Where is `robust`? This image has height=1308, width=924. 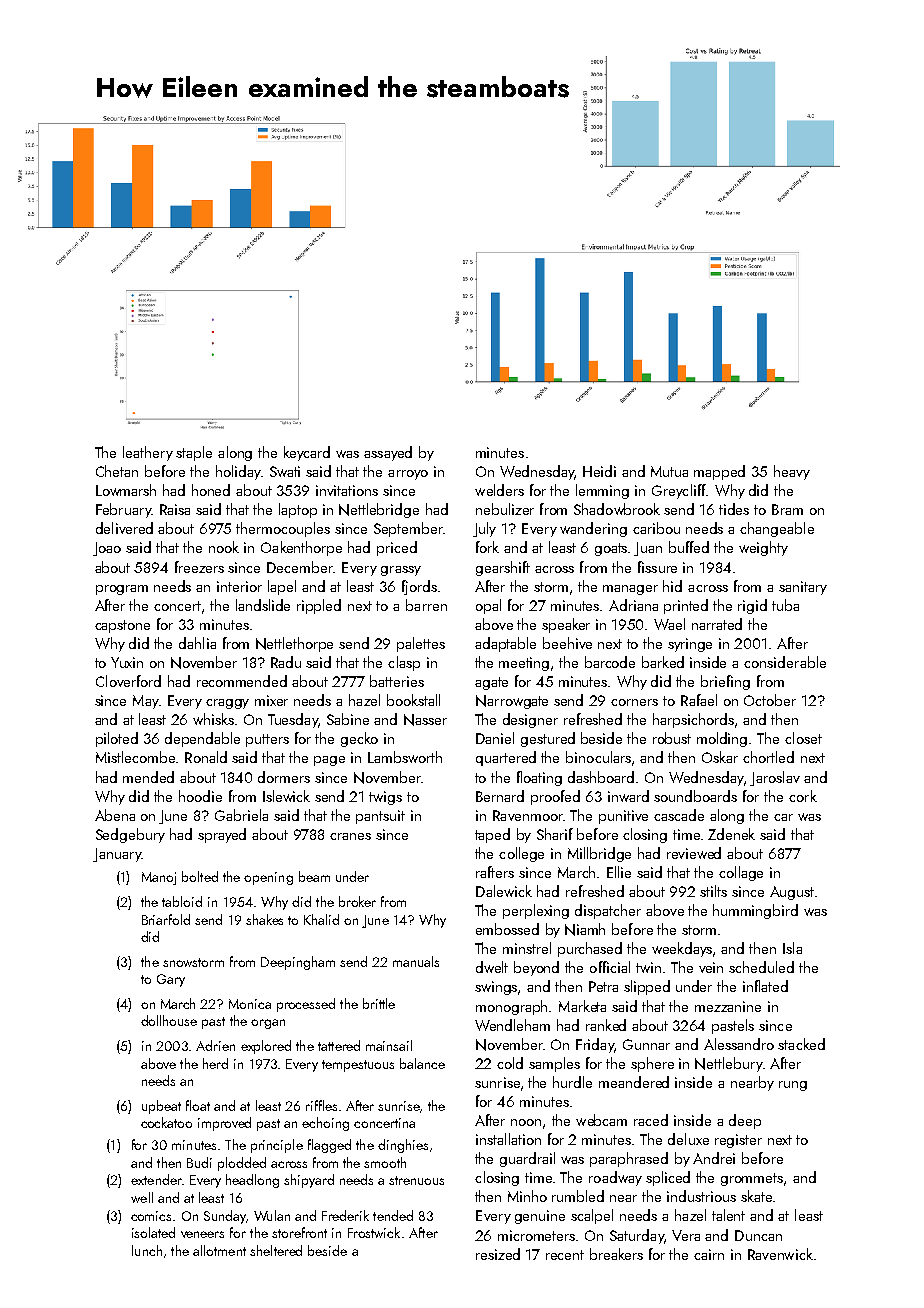 robust is located at coordinates (672, 738).
